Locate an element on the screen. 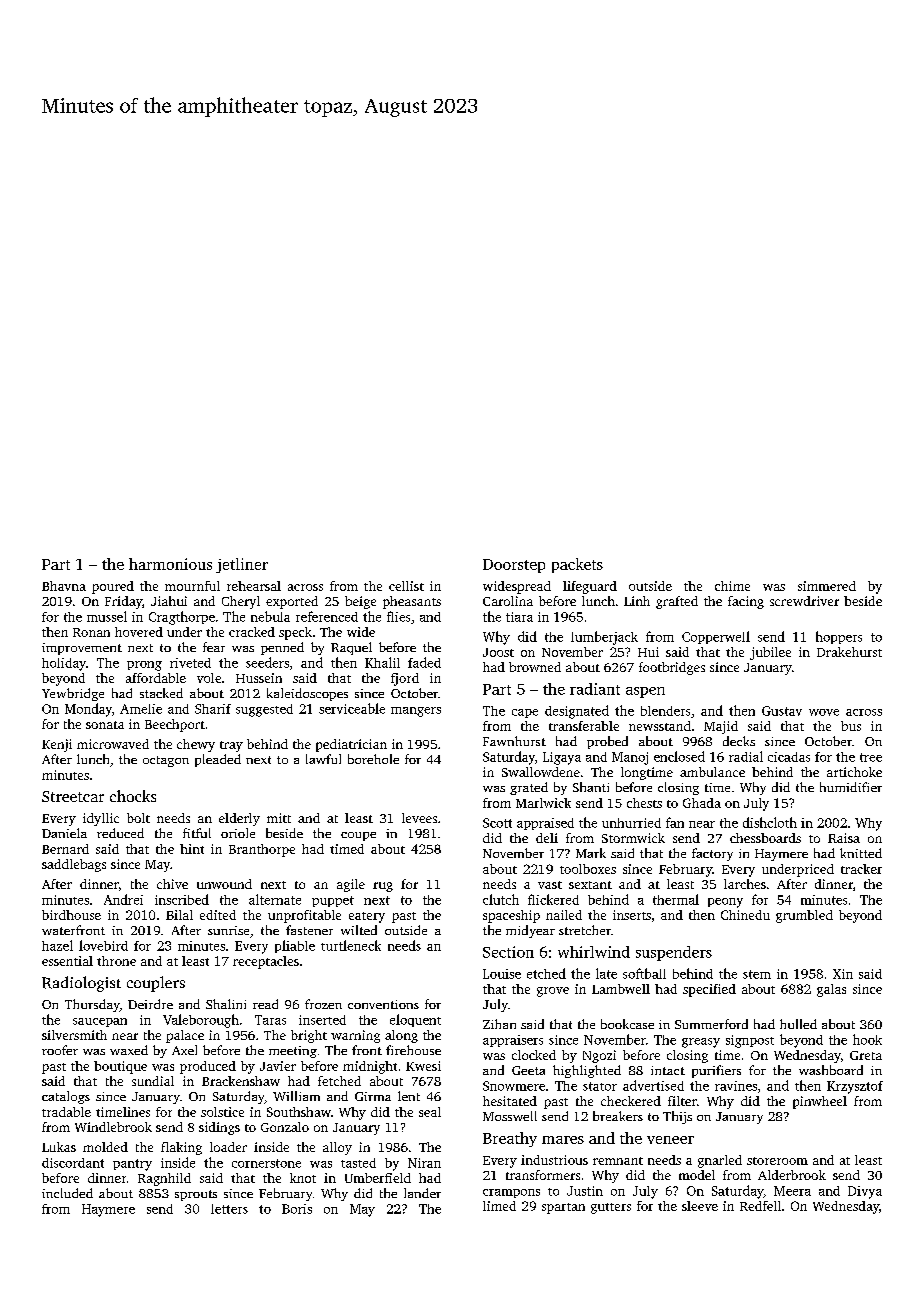  Joost is located at coordinates (498, 652).
